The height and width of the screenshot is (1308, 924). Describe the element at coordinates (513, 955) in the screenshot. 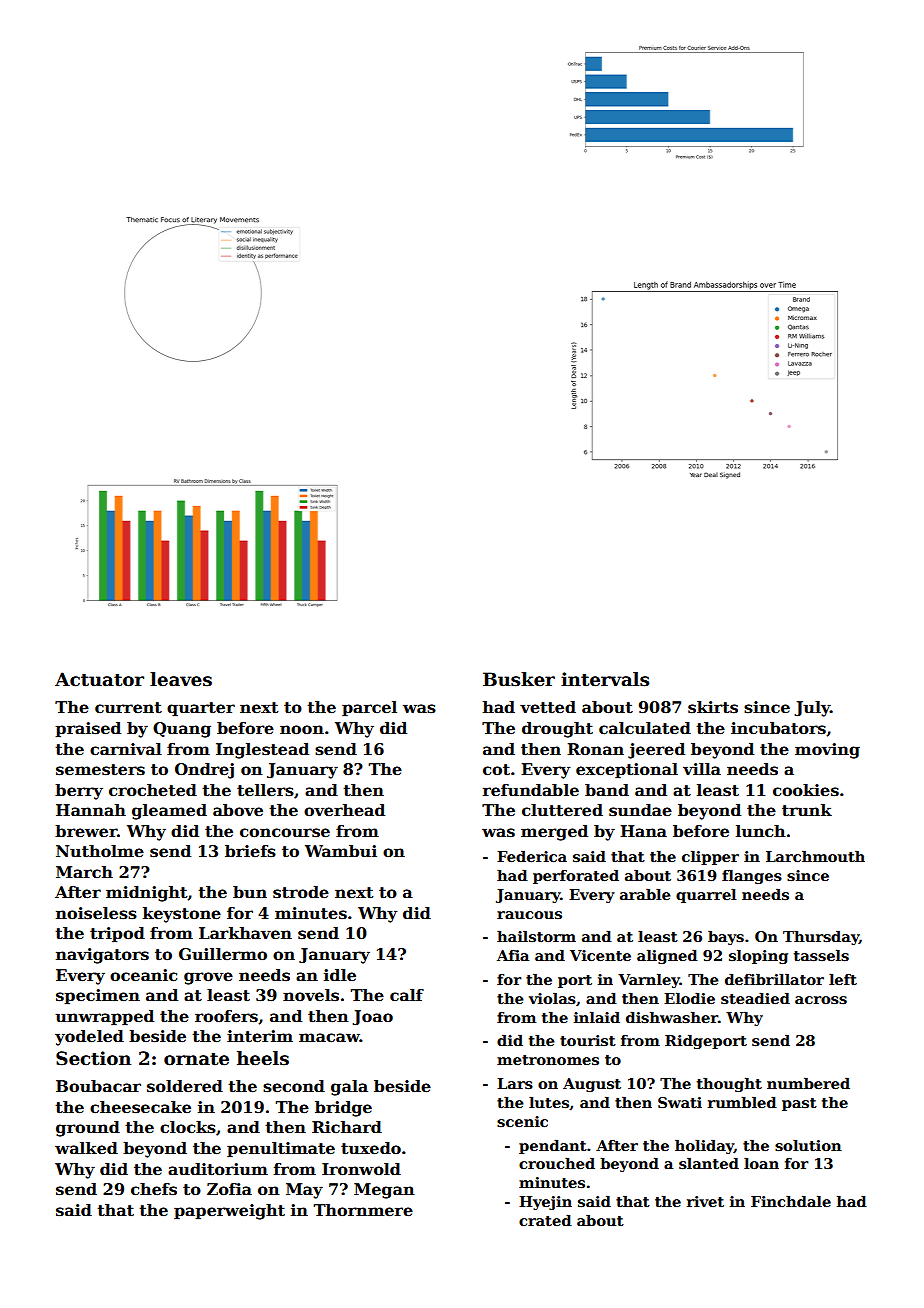

I see `Afia` at that location.
